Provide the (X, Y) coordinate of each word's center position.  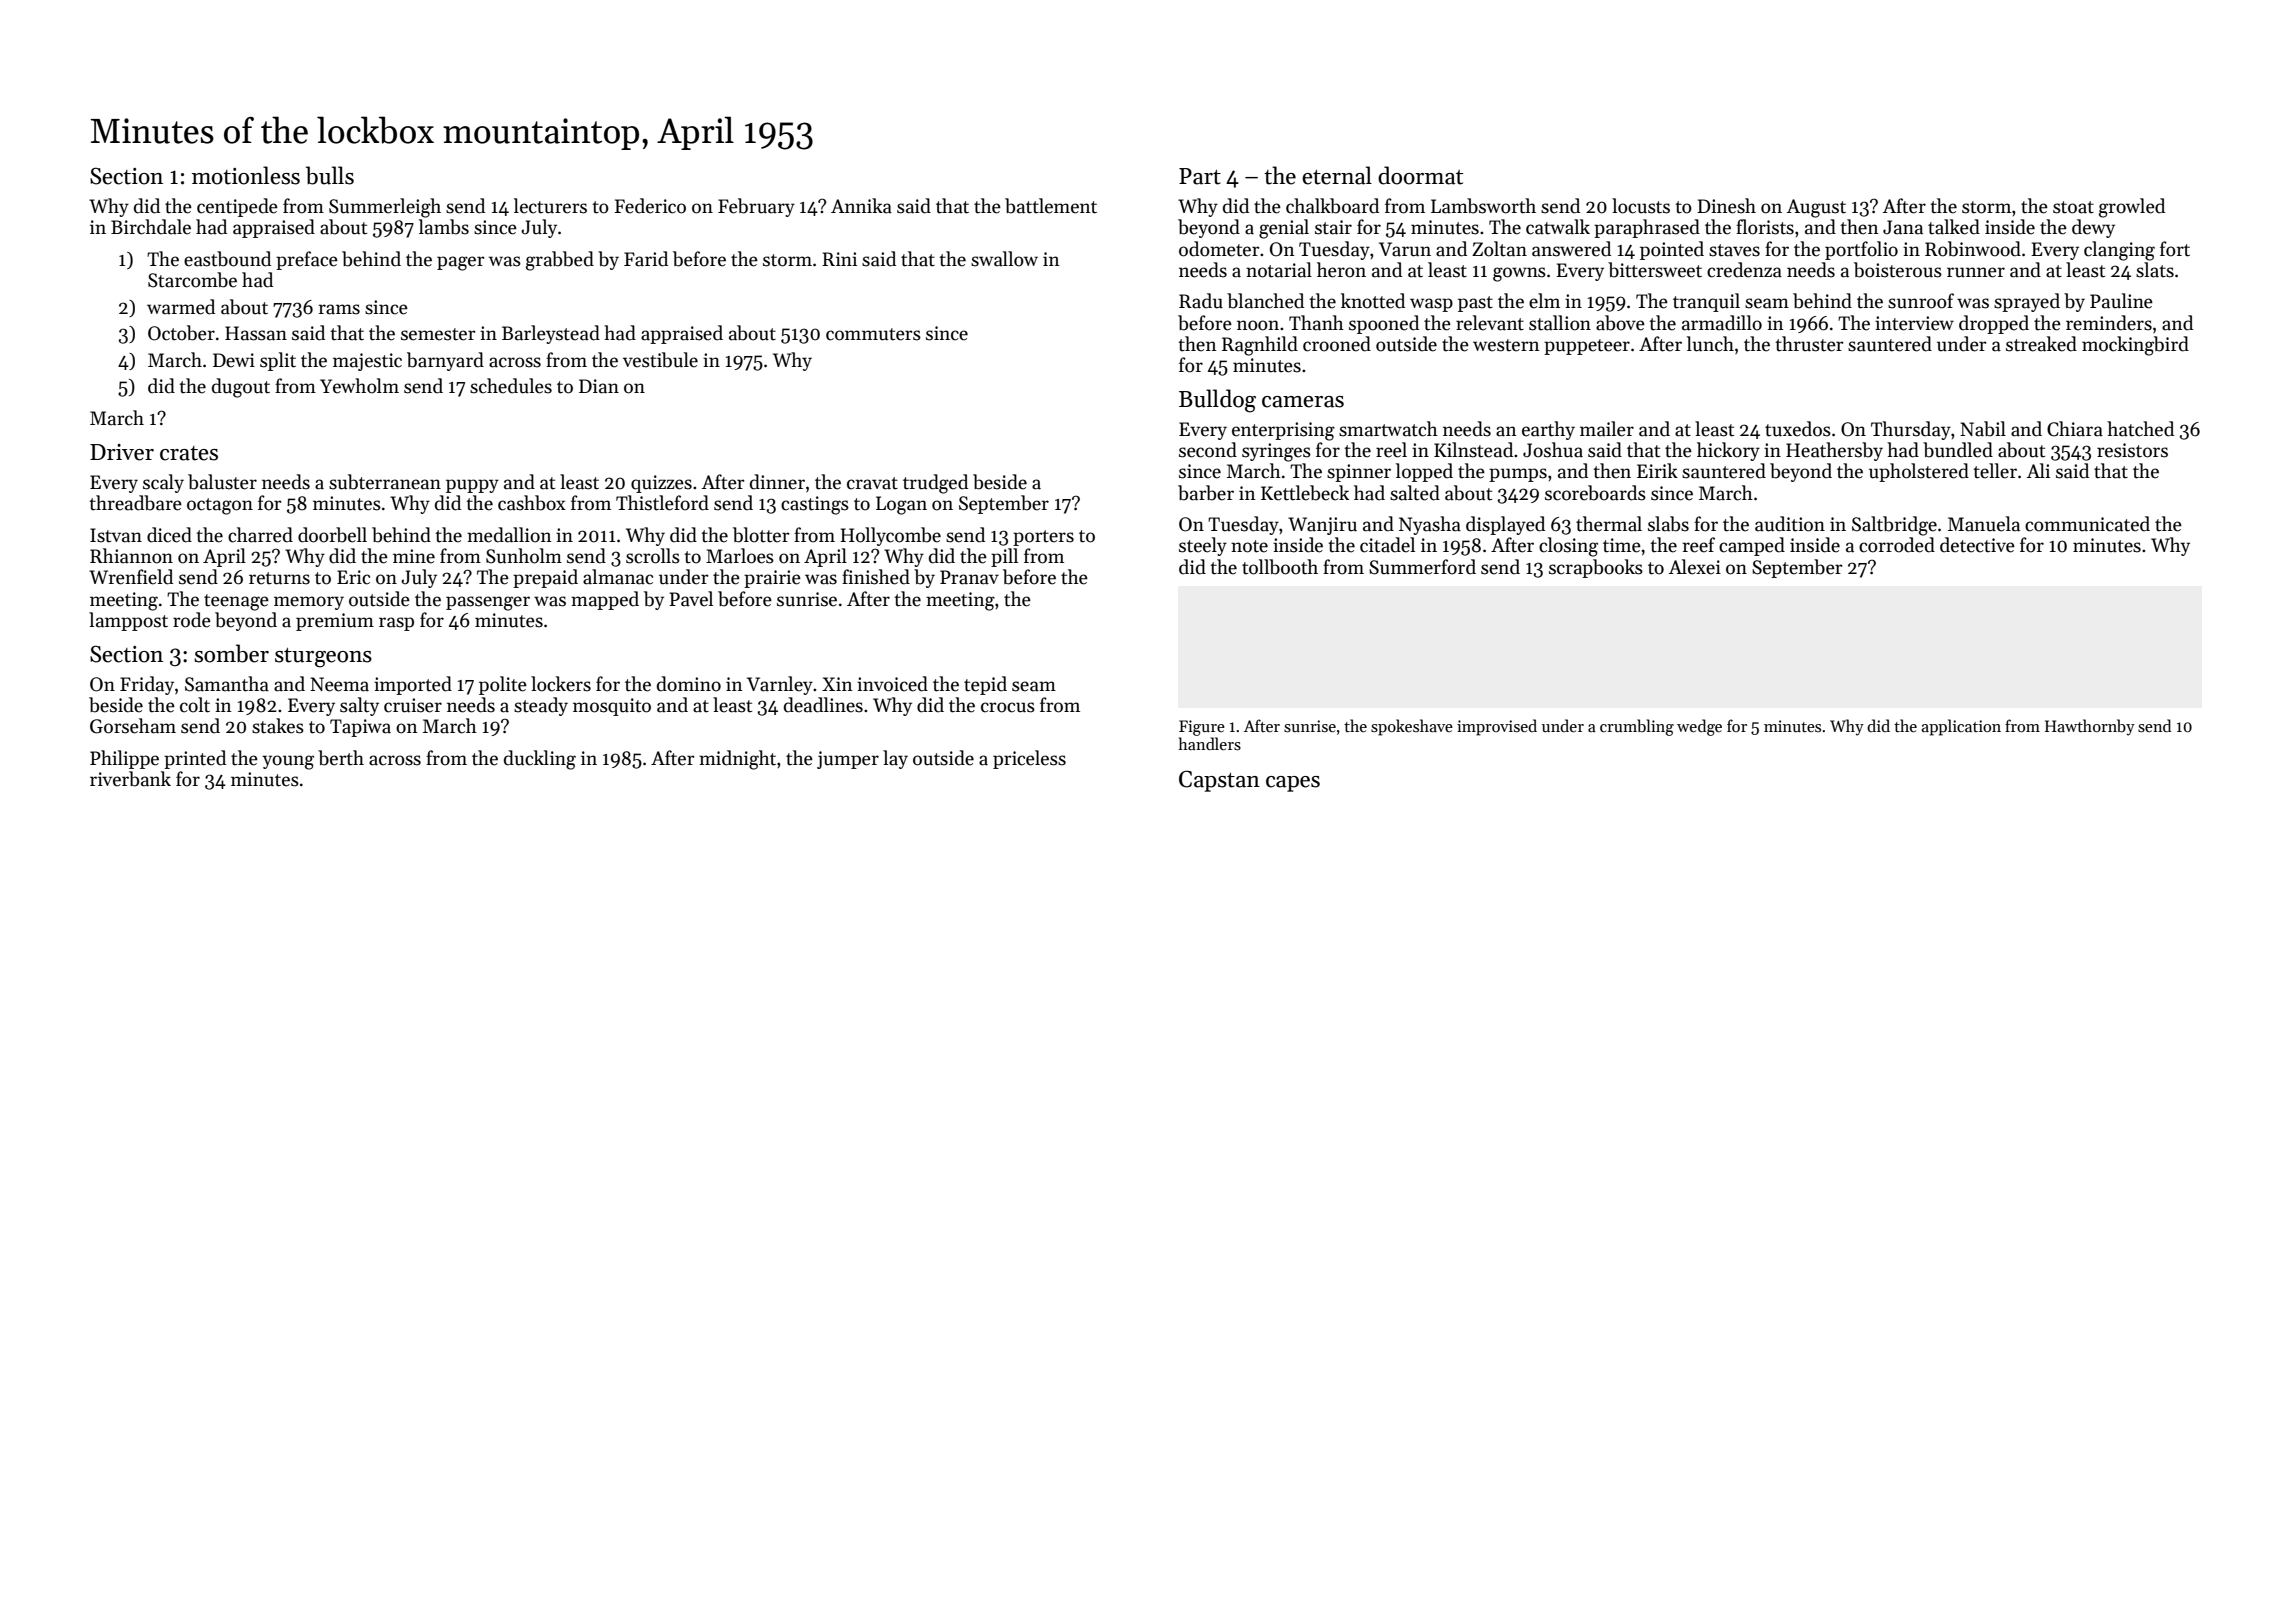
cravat (872, 483)
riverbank (130, 779)
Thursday (1911, 430)
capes (1293, 784)
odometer (1219, 249)
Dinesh (1726, 206)
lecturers (550, 206)
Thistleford (662, 503)
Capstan (1219, 781)
